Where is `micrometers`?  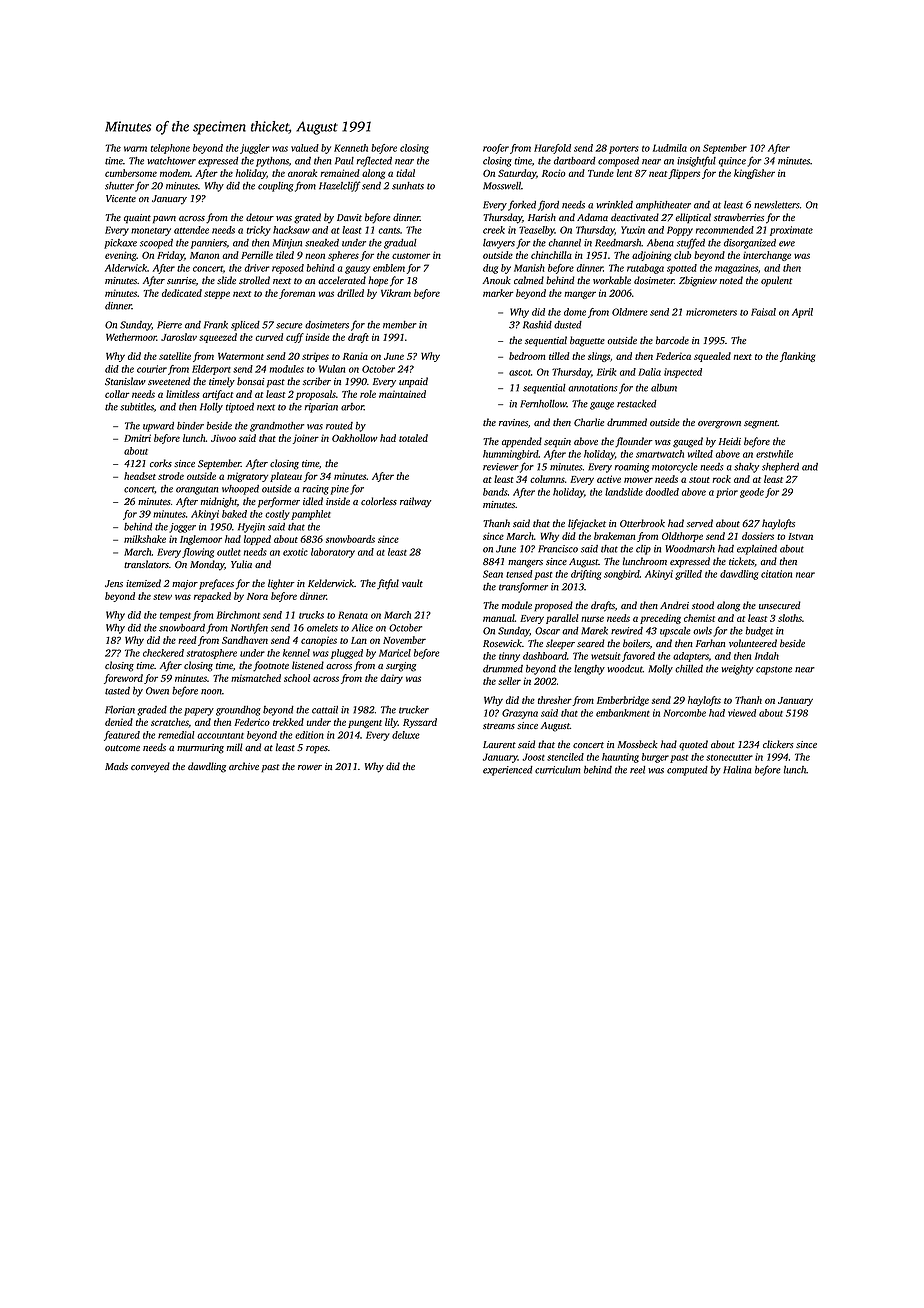
micrometers is located at coordinates (711, 312).
